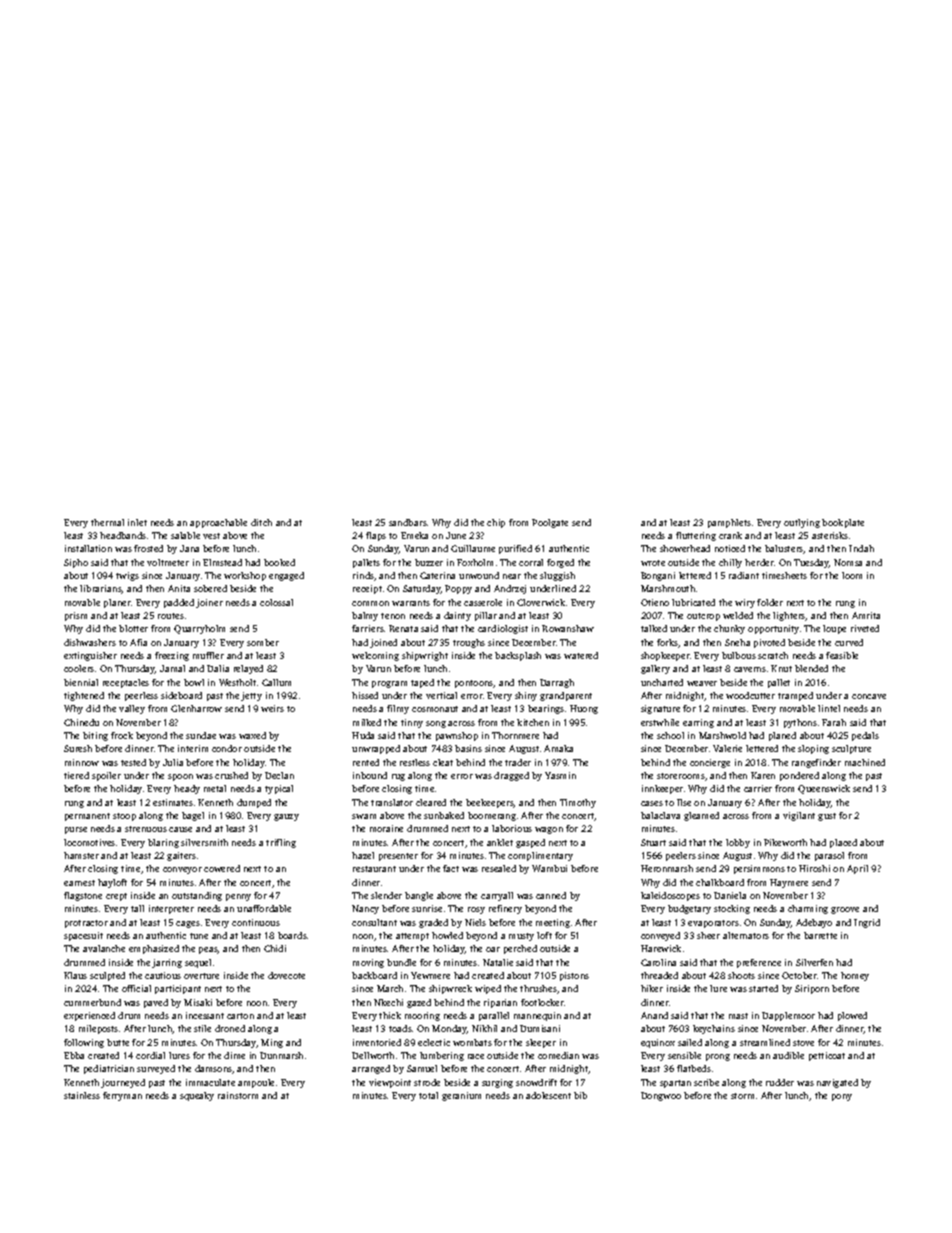 The width and height of the page is (952, 1233). I want to click on Dellworth, so click(373, 1055).
